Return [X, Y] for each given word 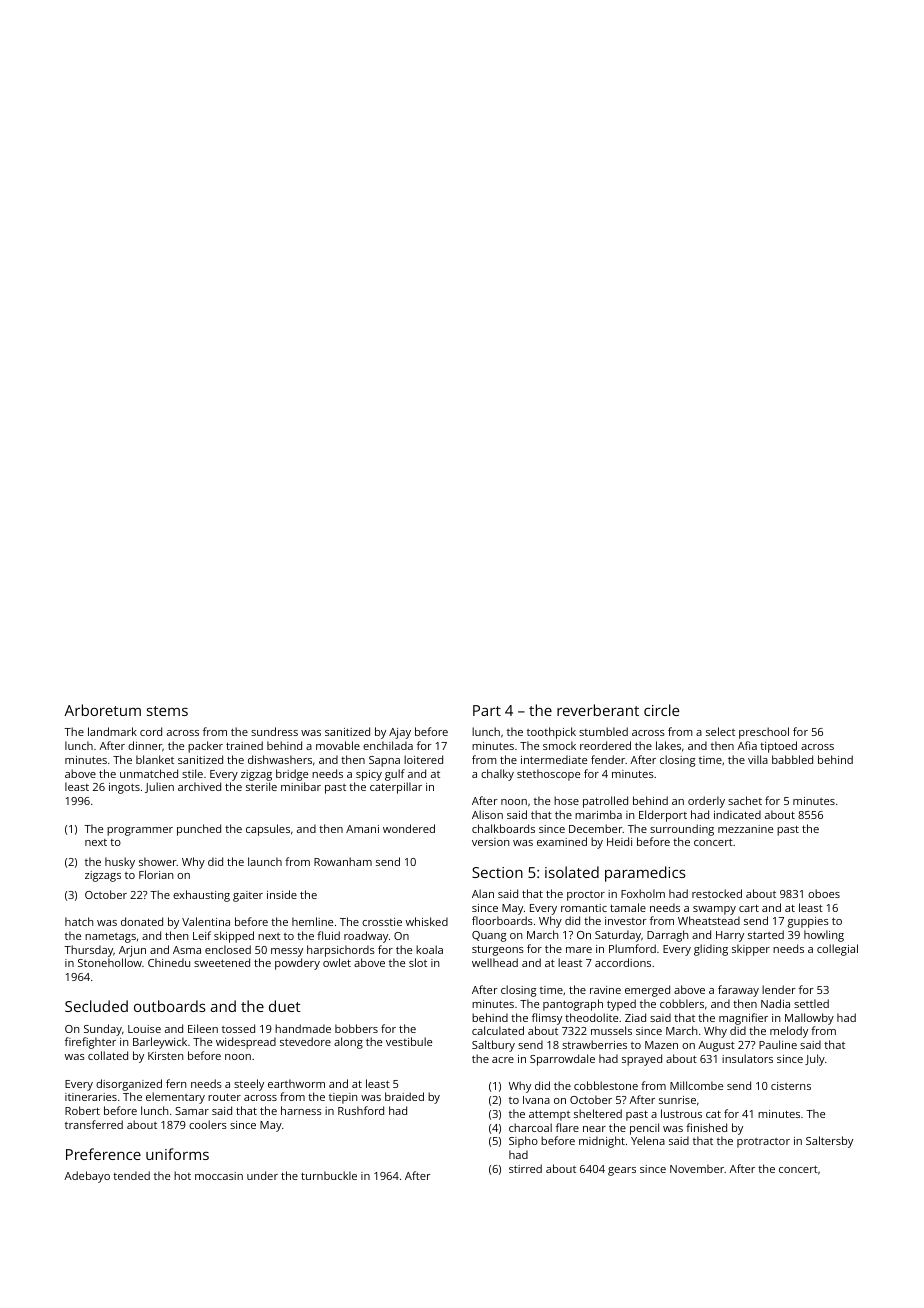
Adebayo [87, 1177]
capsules [268, 830]
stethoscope [548, 775]
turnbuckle [329, 1175]
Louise [144, 1029]
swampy [714, 910]
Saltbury [493, 1046]
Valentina [206, 921]
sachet [745, 800]
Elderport [663, 816]
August [716, 1046]
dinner [145, 745]
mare [579, 950]
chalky [497, 775]
